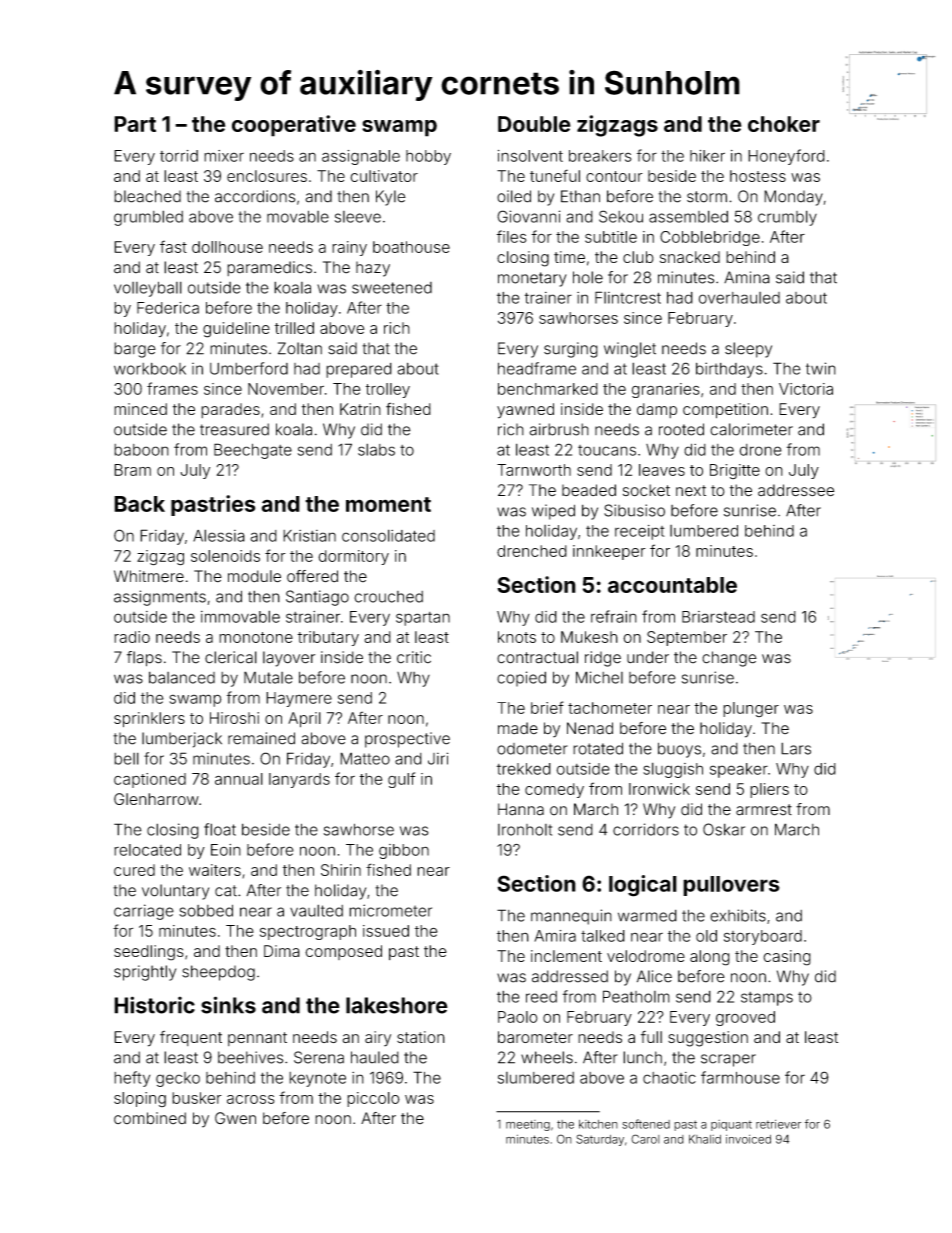  What do you see at coordinates (359, 370) in the image?
I see `prepared` at bounding box center [359, 370].
